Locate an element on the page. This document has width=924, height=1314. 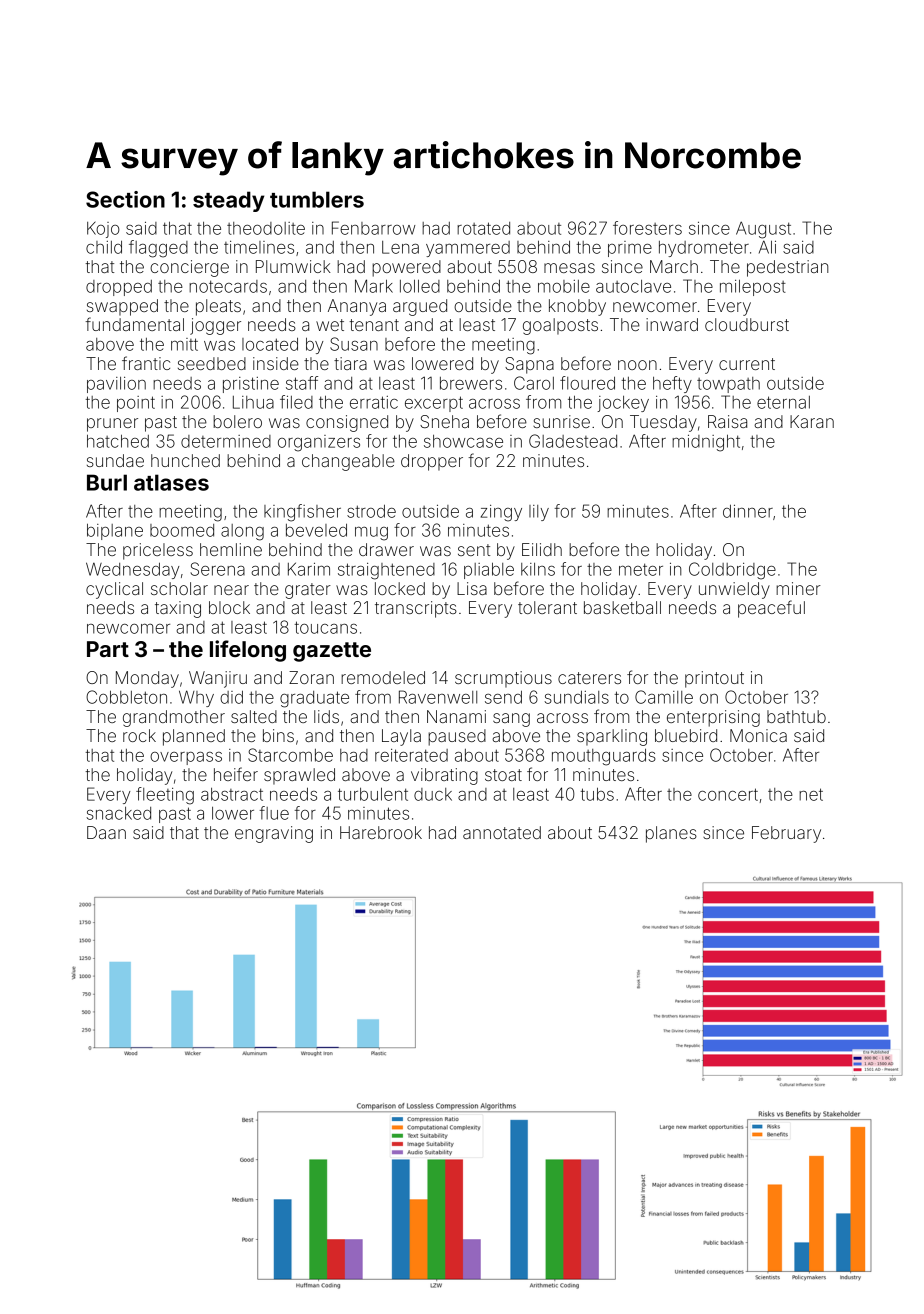
scholar is located at coordinates (179, 588).
